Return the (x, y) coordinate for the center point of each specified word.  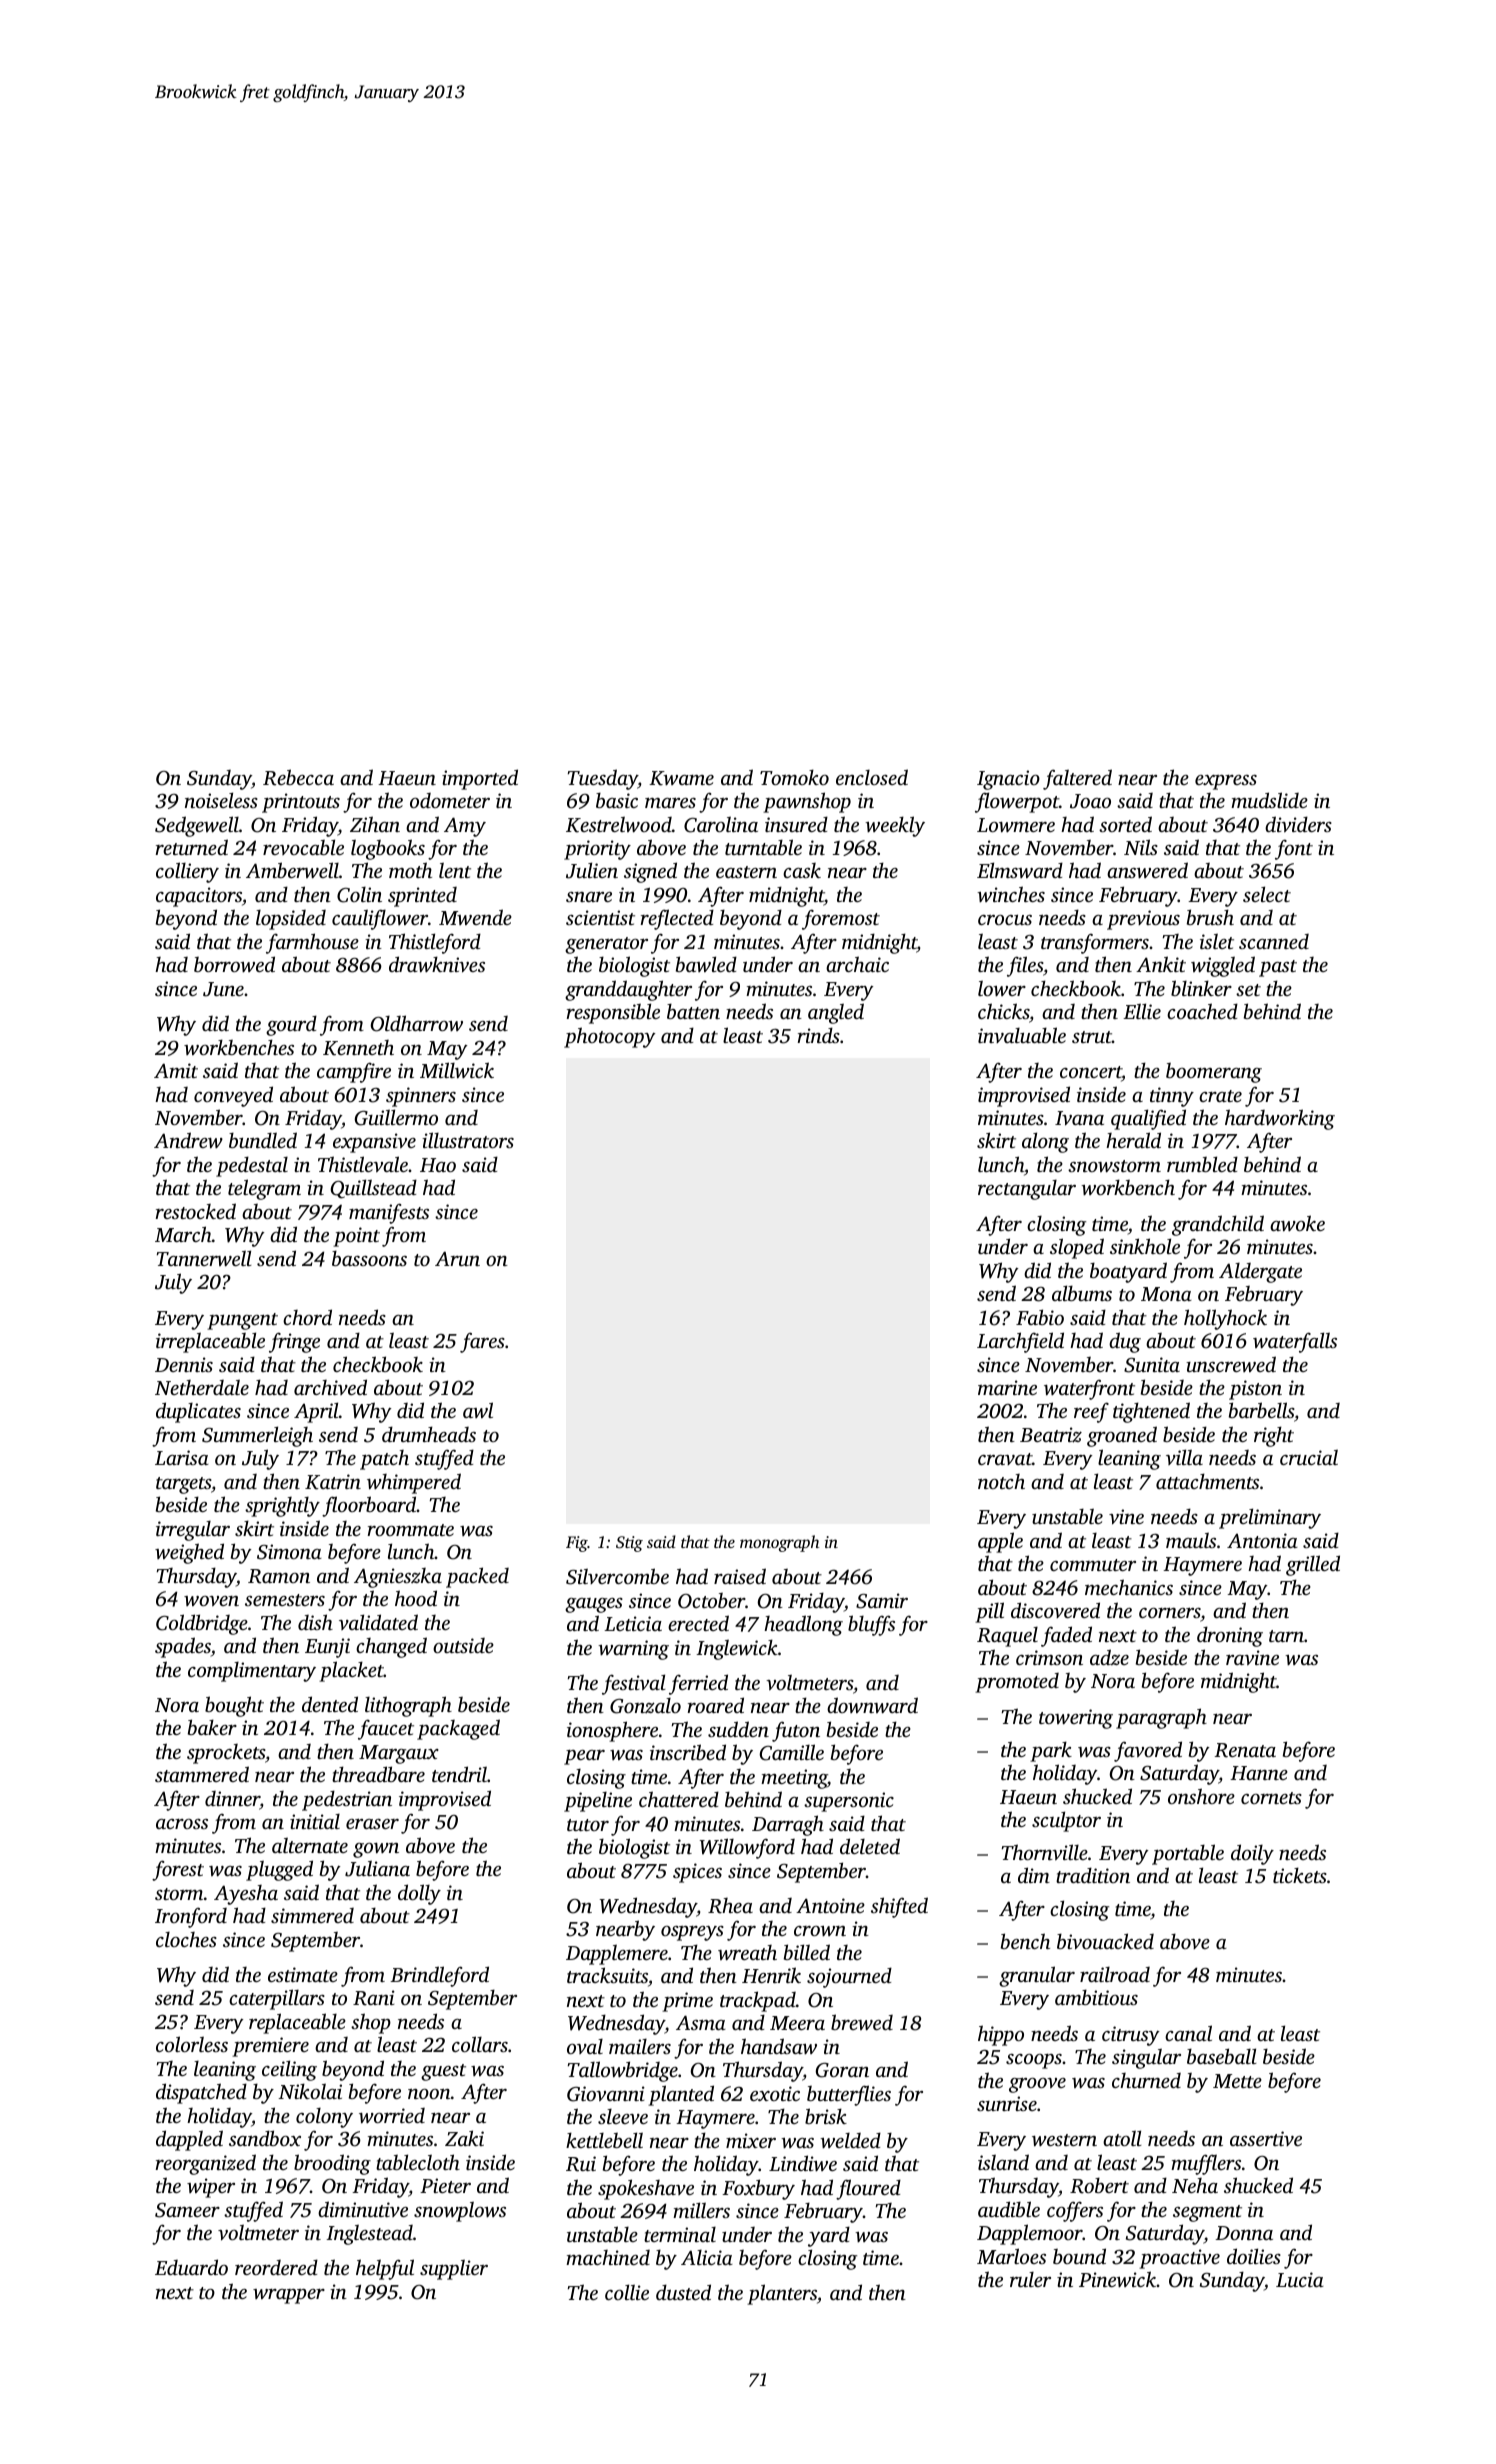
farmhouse (312, 943)
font (1294, 849)
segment (1207, 2213)
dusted (683, 2292)
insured (796, 824)
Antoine (830, 1905)
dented (330, 1704)
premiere (270, 2047)
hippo (1001, 2035)
